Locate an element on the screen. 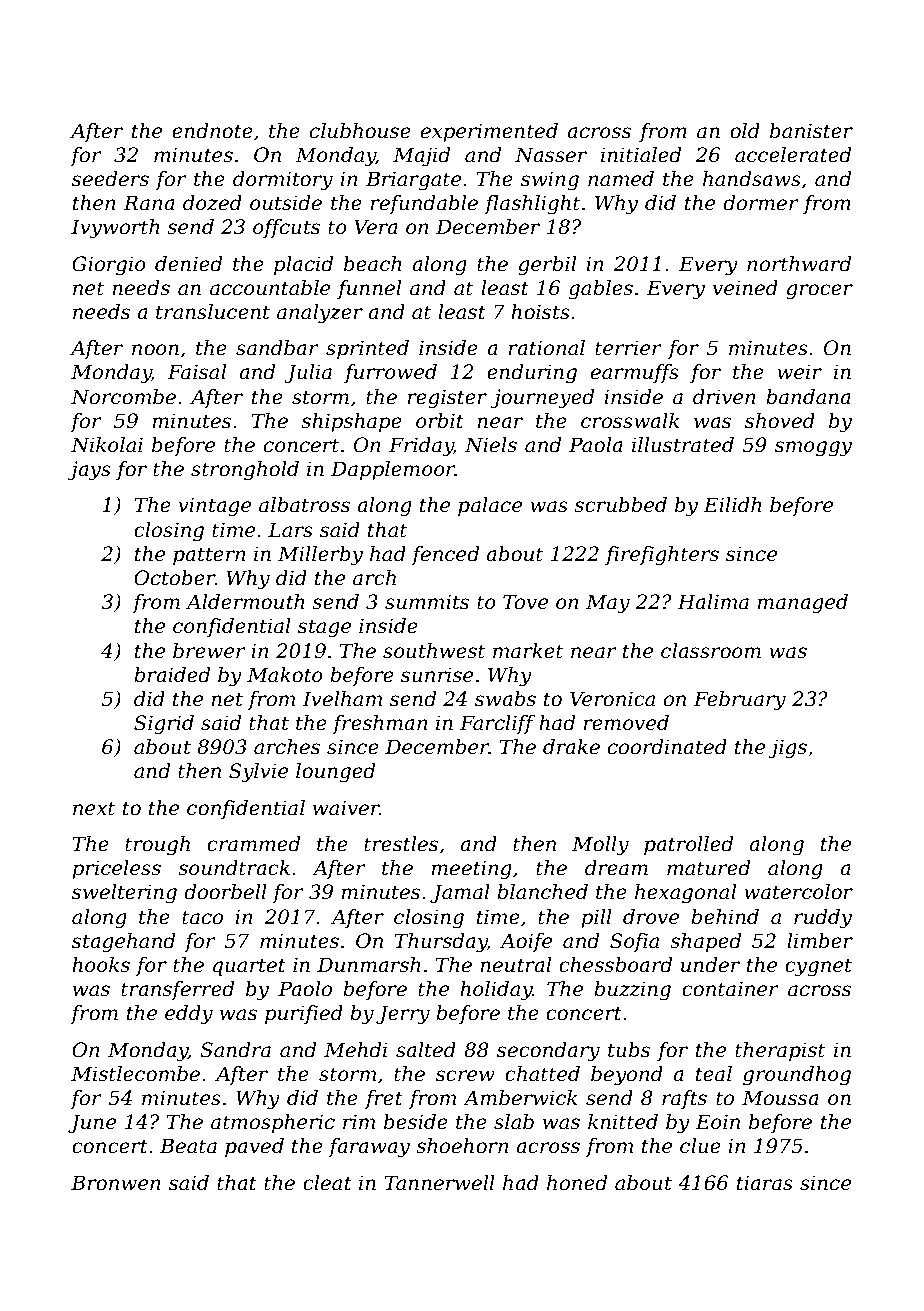 The width and height of the screenshot is (924, 1311). initialed is located at coordinates (641, 155).
